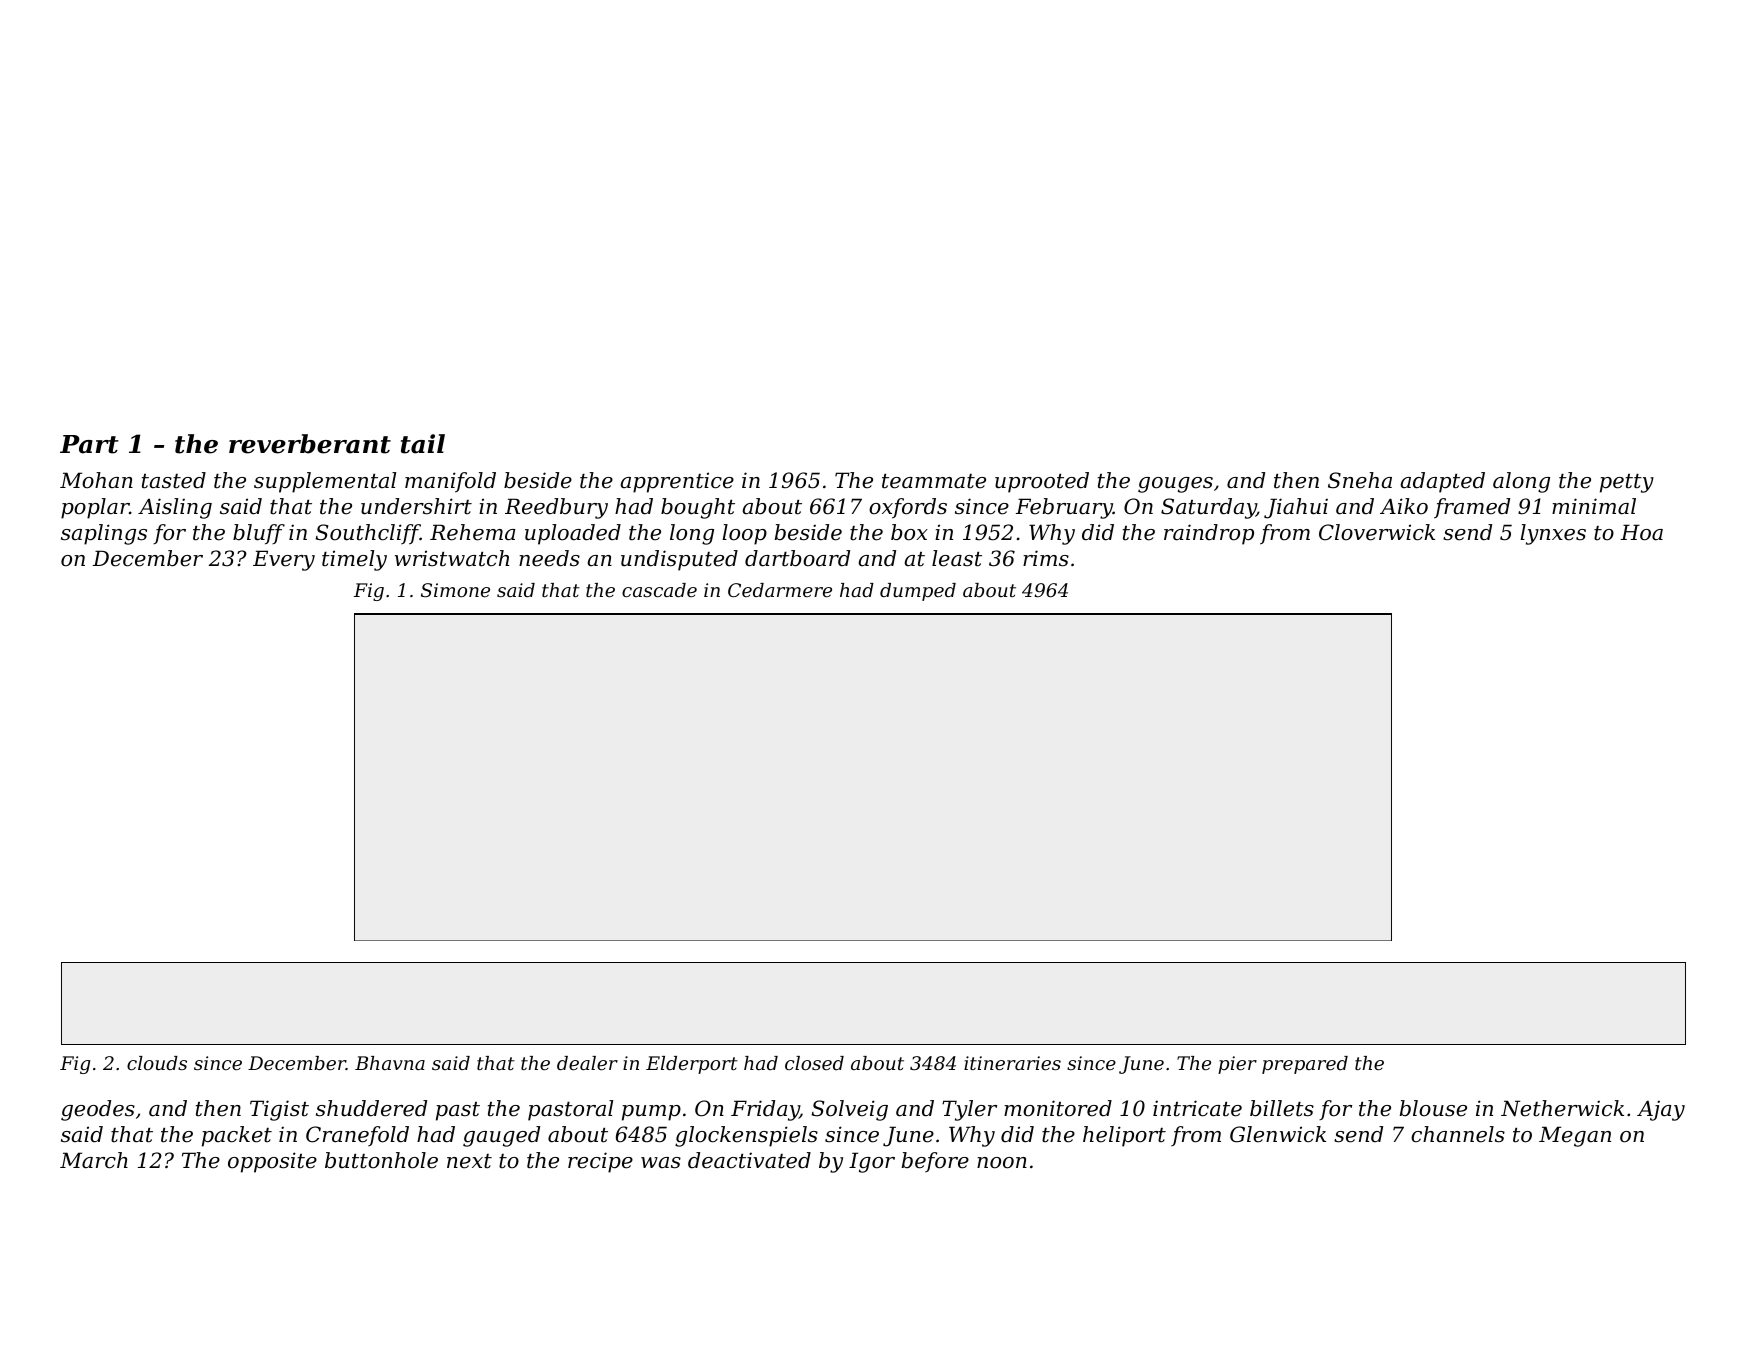  What do you see at coordinates (272, 1162) in the image?
I see `opposite` at bounding box center [272, 1162].
